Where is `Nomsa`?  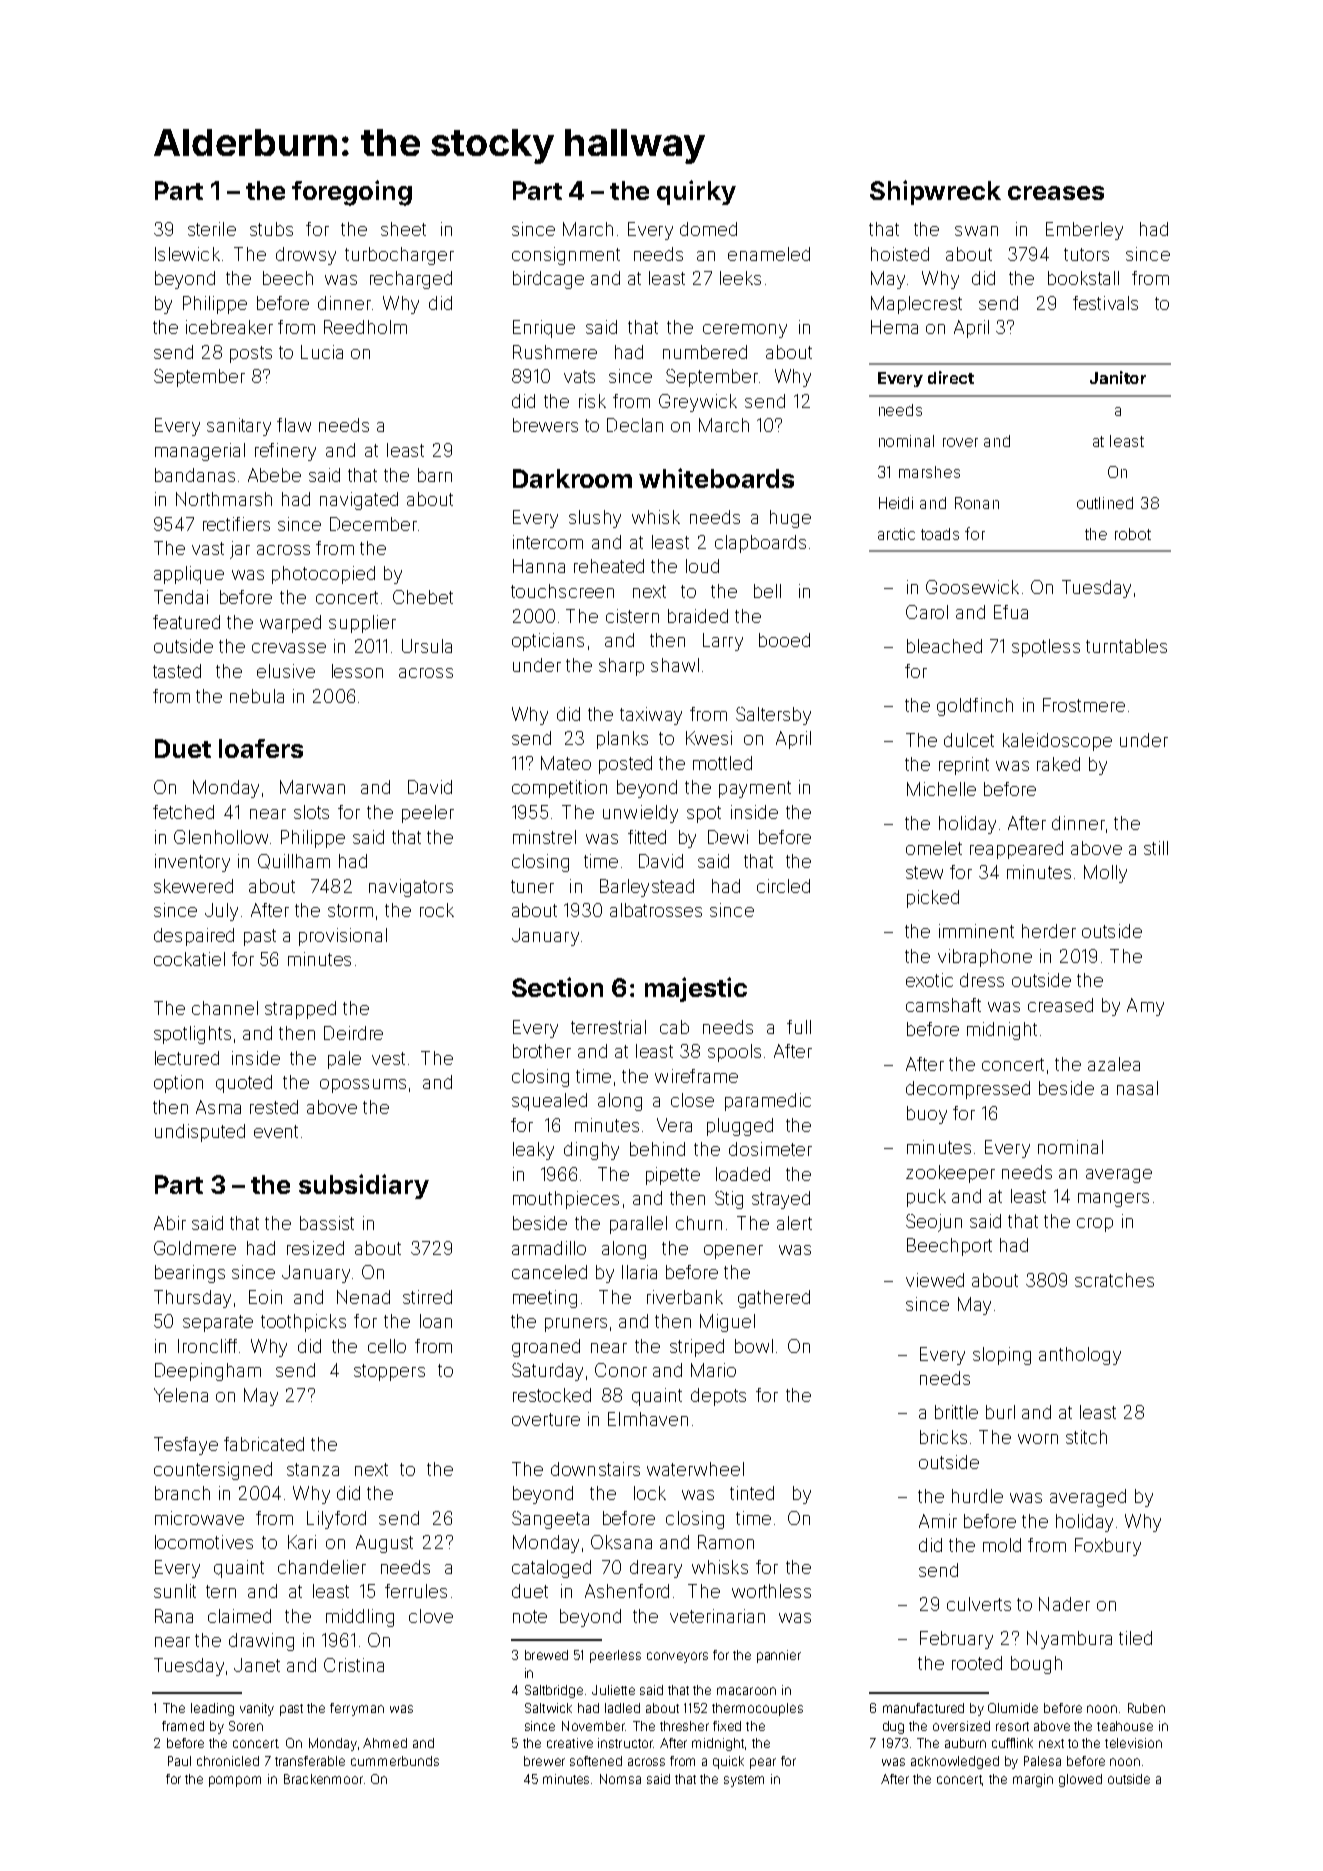
Nomsa is located at coordinates (620, 1779).
